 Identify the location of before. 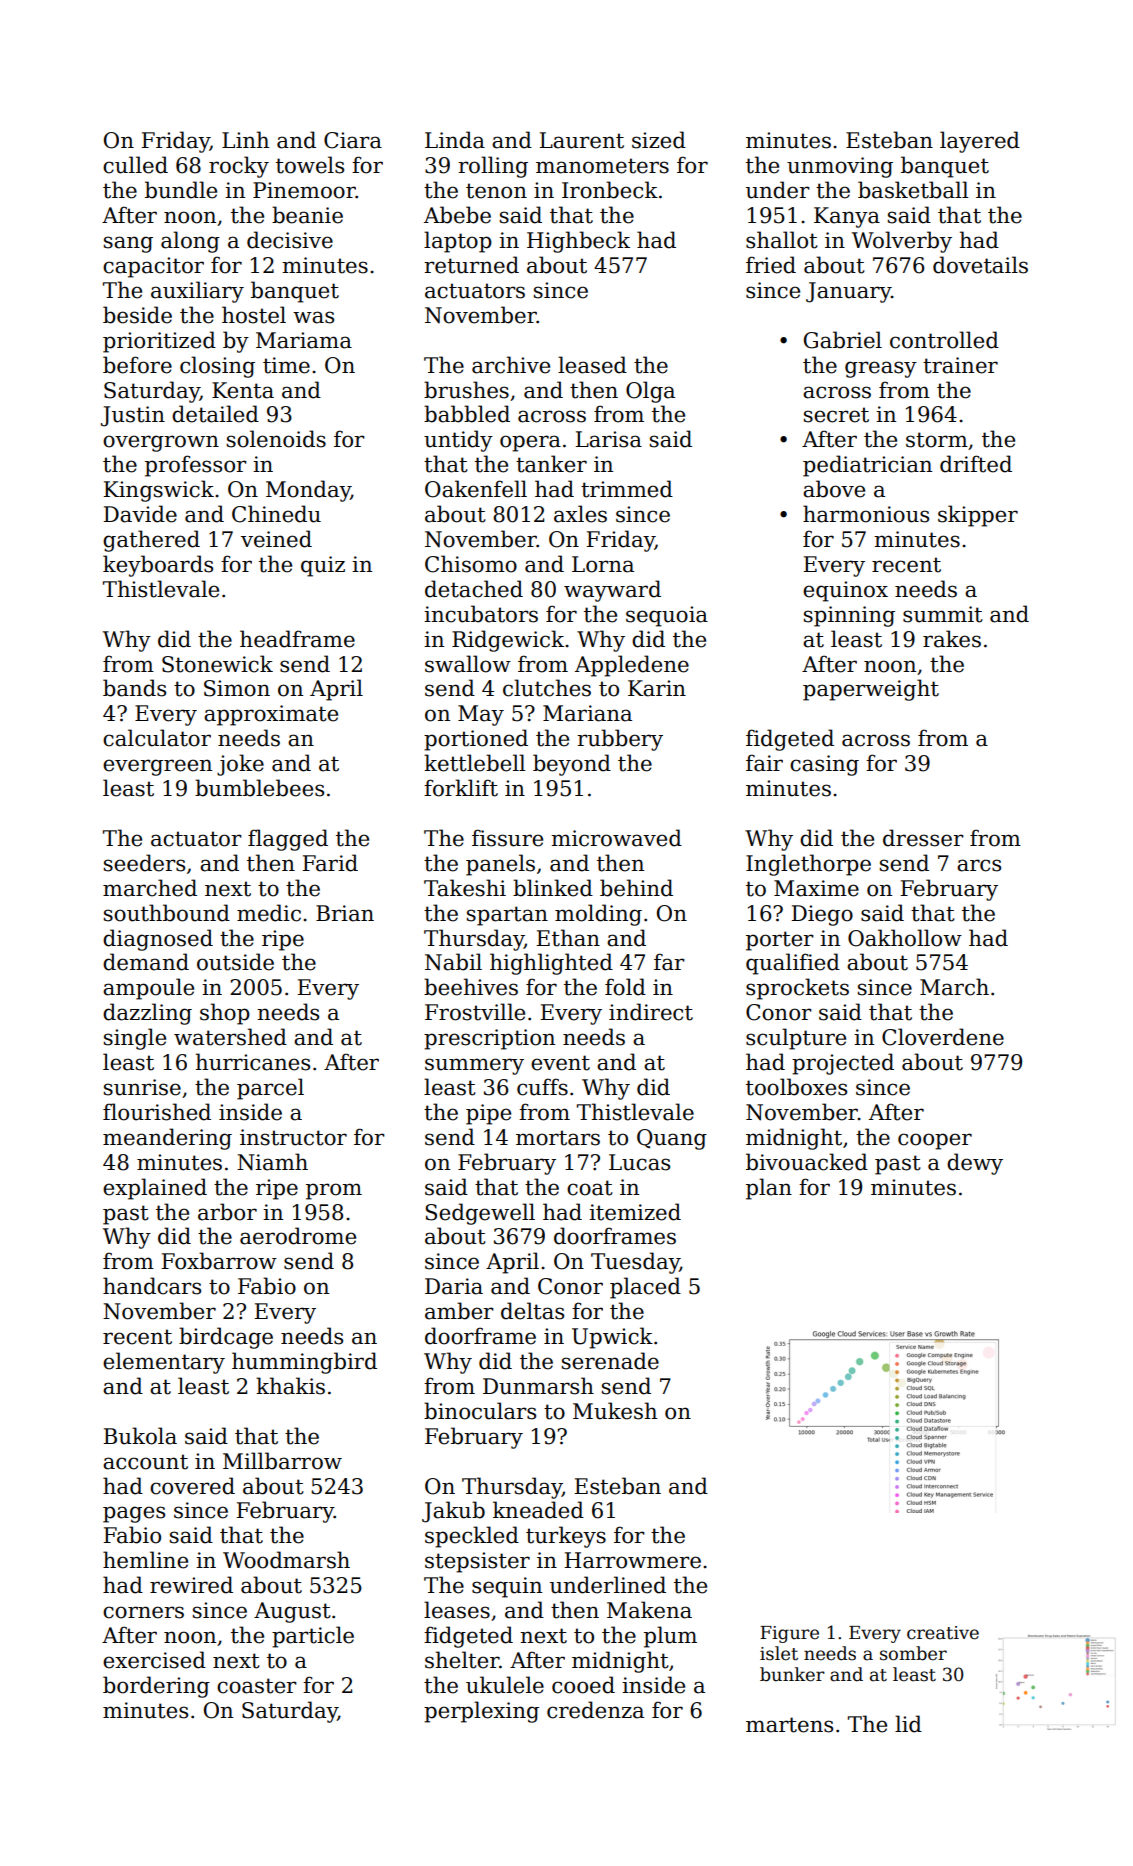
(137, 365).
